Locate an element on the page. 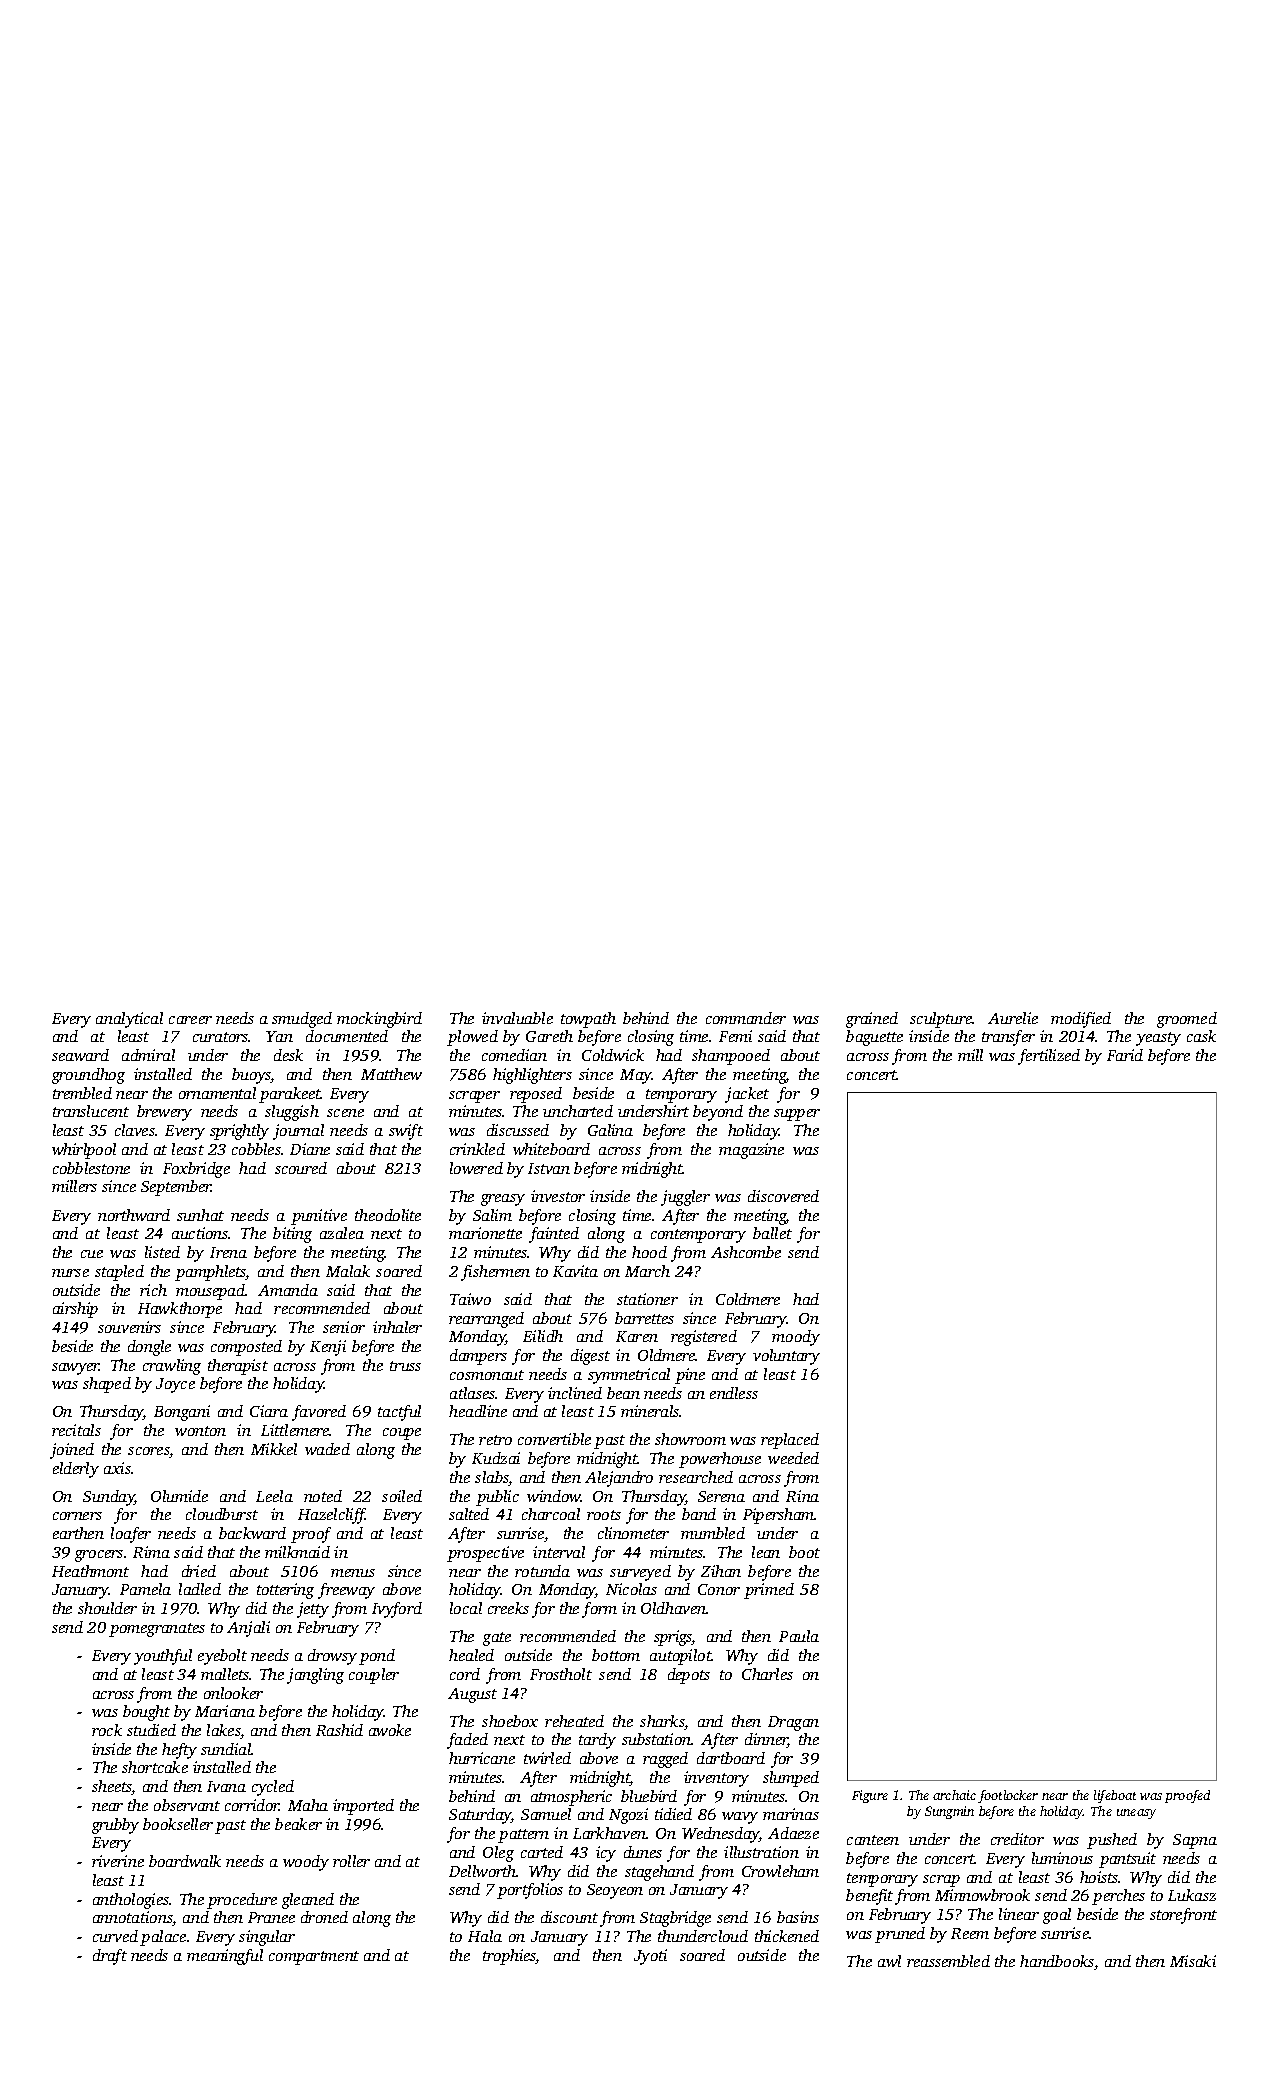 The height and width of the document is (2090, 1269). twirled is located at coordinates (547, 1758).
